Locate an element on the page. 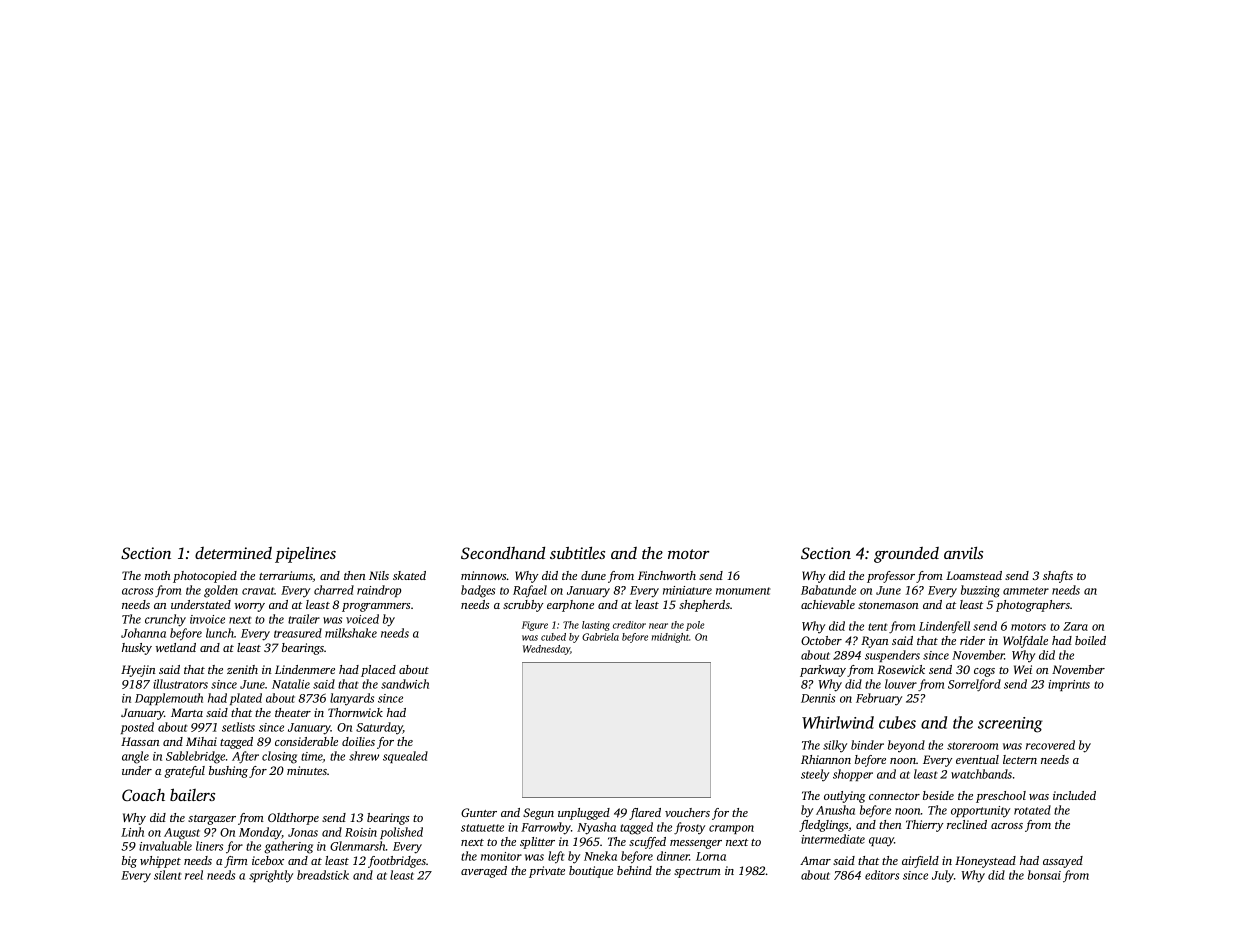 The height and width of the image is (952, 1233). professor is located at coordinates (891, 577).
